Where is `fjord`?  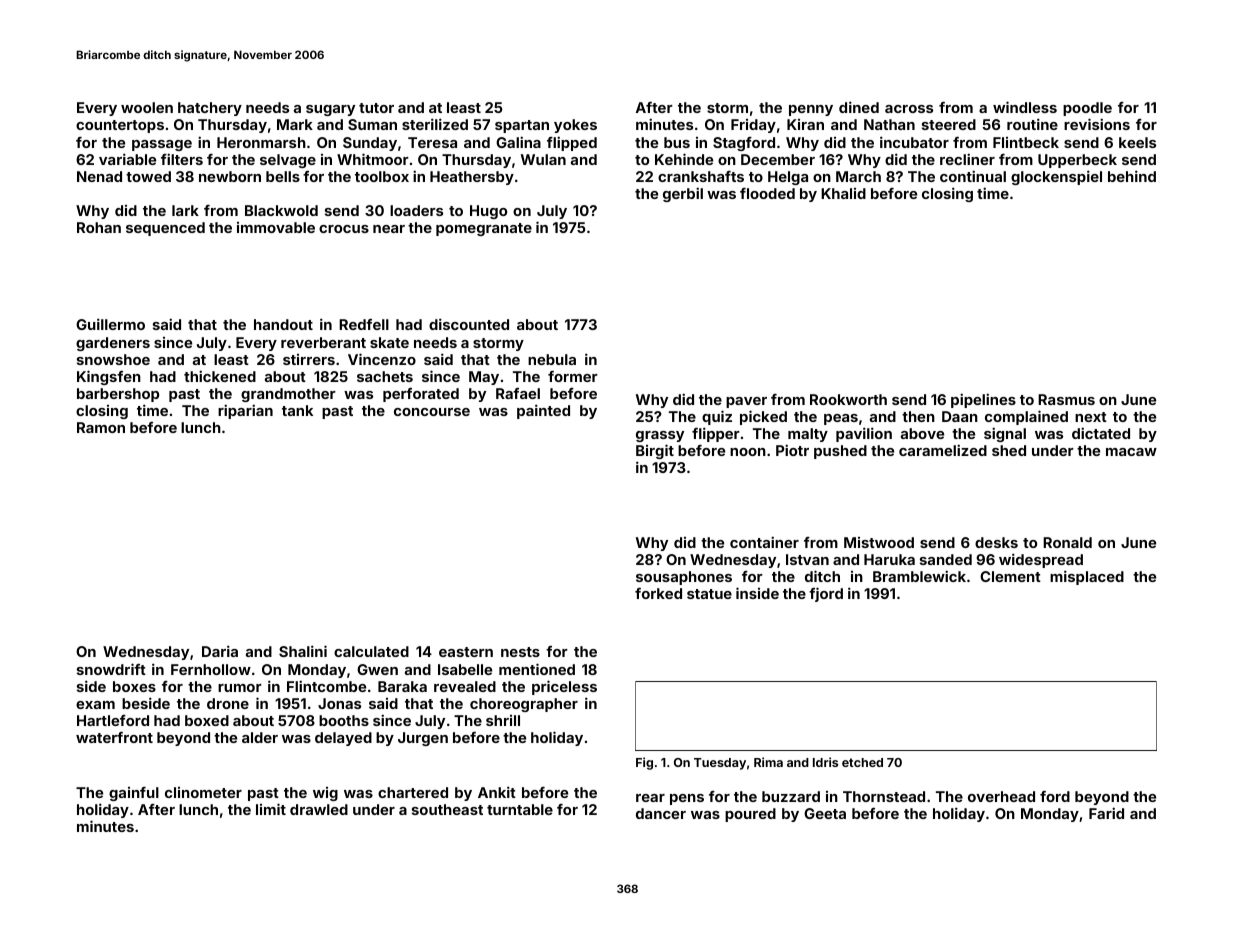 fjord is located at coordinates (826, 594).
